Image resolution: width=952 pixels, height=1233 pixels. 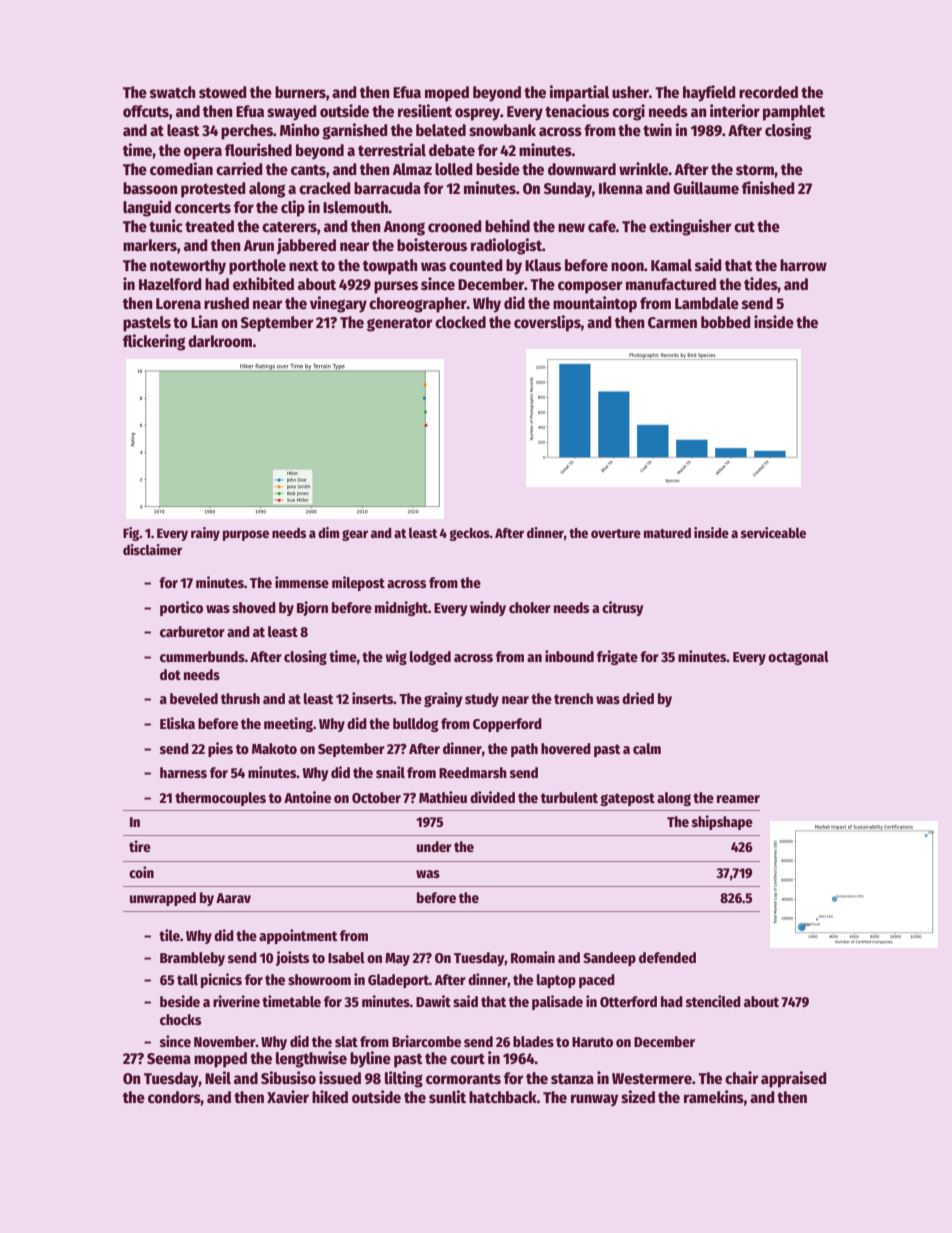 I want to click on thrush, so click(x=240, y=698).
